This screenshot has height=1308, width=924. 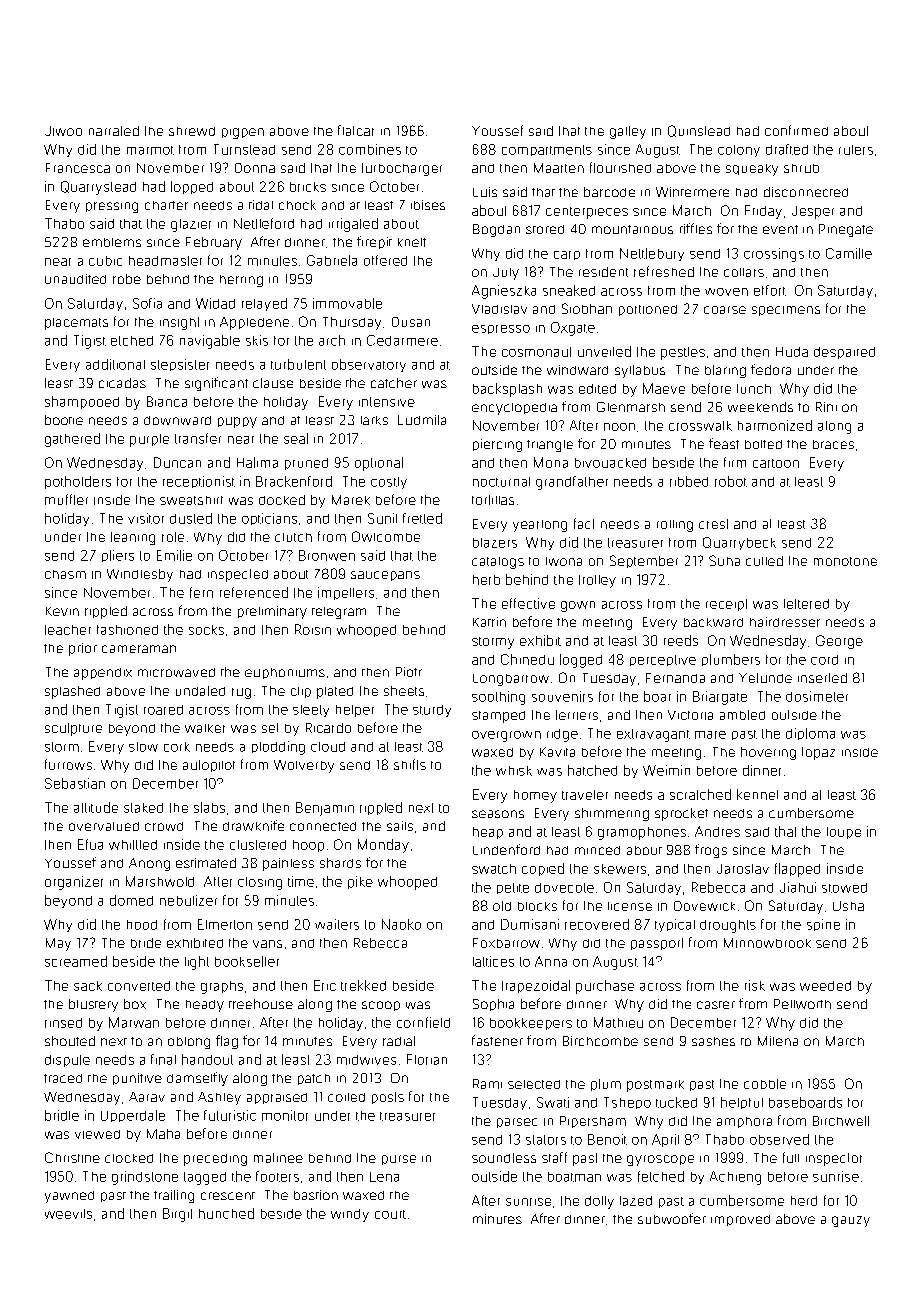 I want to click on carp, so click(x=567, y=255).
